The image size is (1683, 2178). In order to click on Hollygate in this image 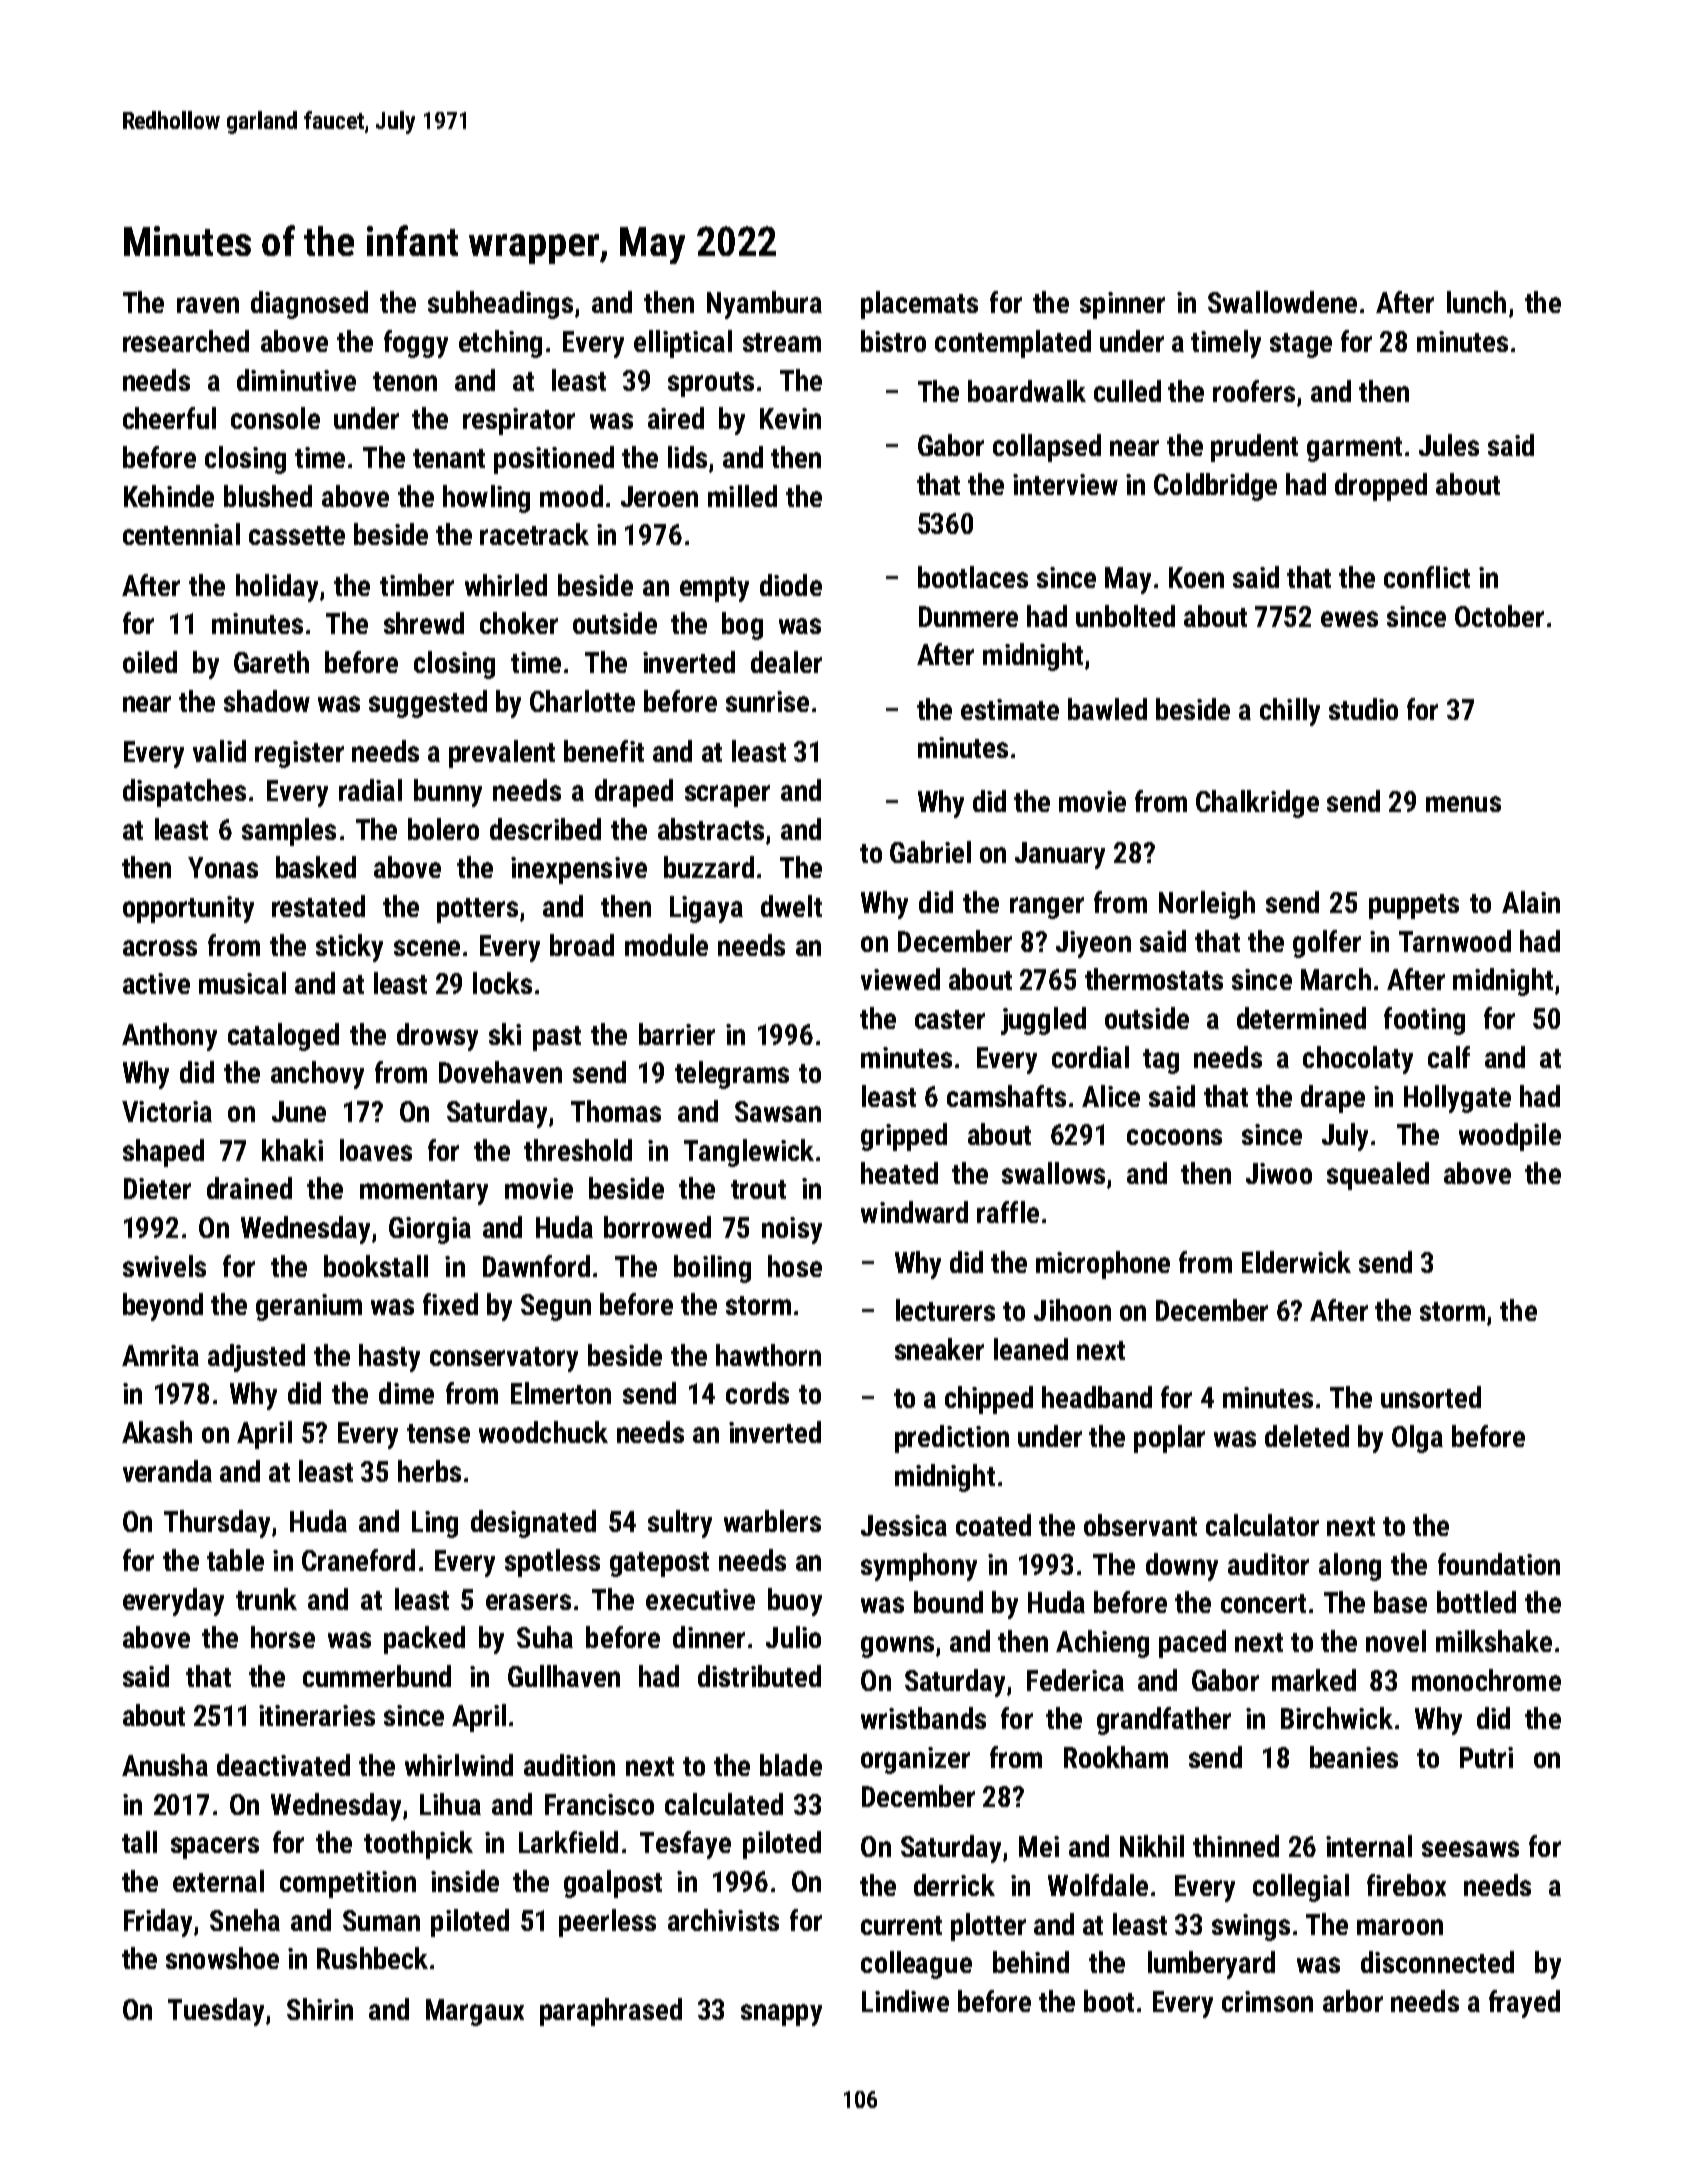, I will do `click(1457, 1099)`.
